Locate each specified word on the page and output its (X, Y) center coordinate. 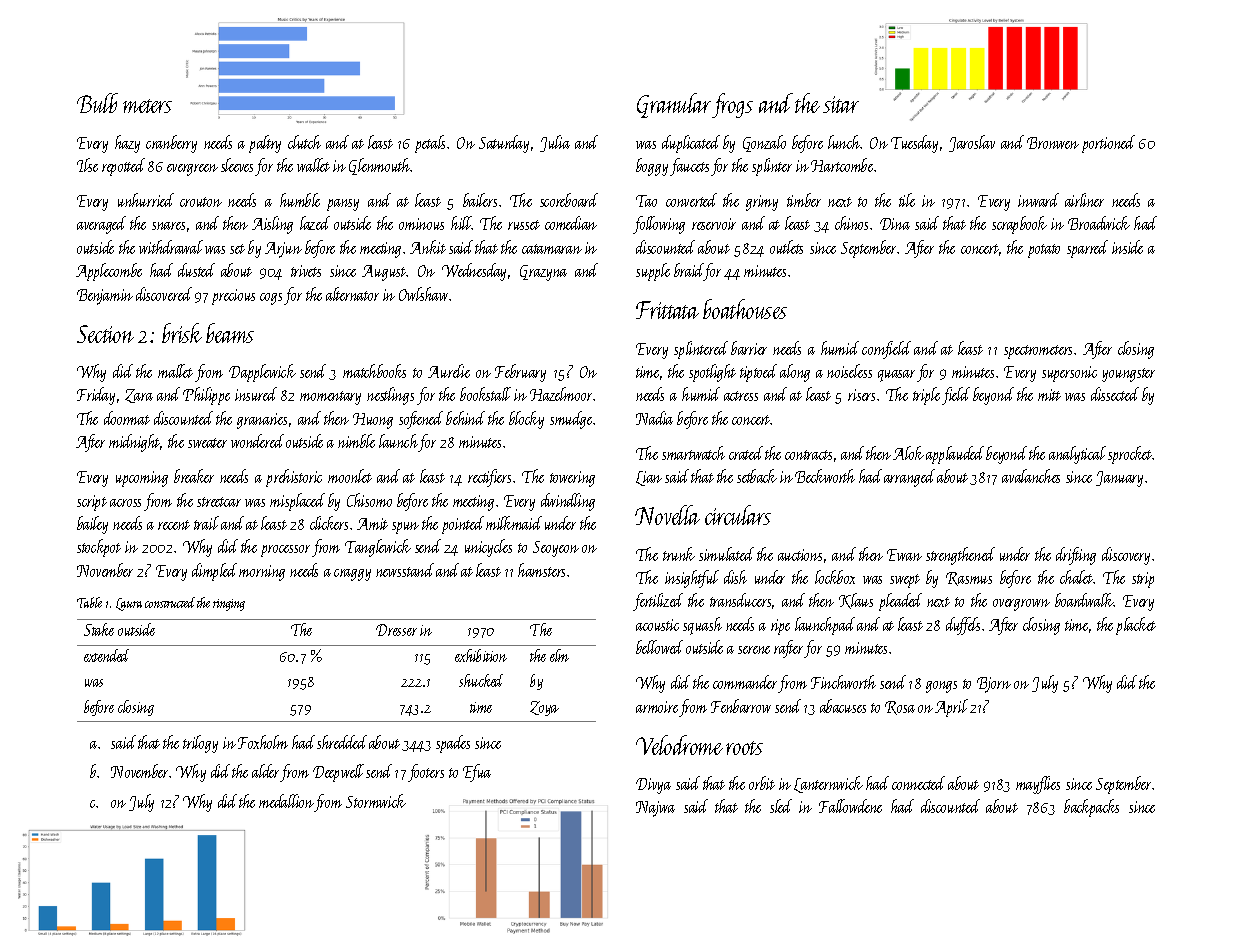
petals (430, 144)
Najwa (655, 809)
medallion (286, 801)
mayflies (1038, 785)
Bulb (97, 103)
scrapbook (1019, 225)
